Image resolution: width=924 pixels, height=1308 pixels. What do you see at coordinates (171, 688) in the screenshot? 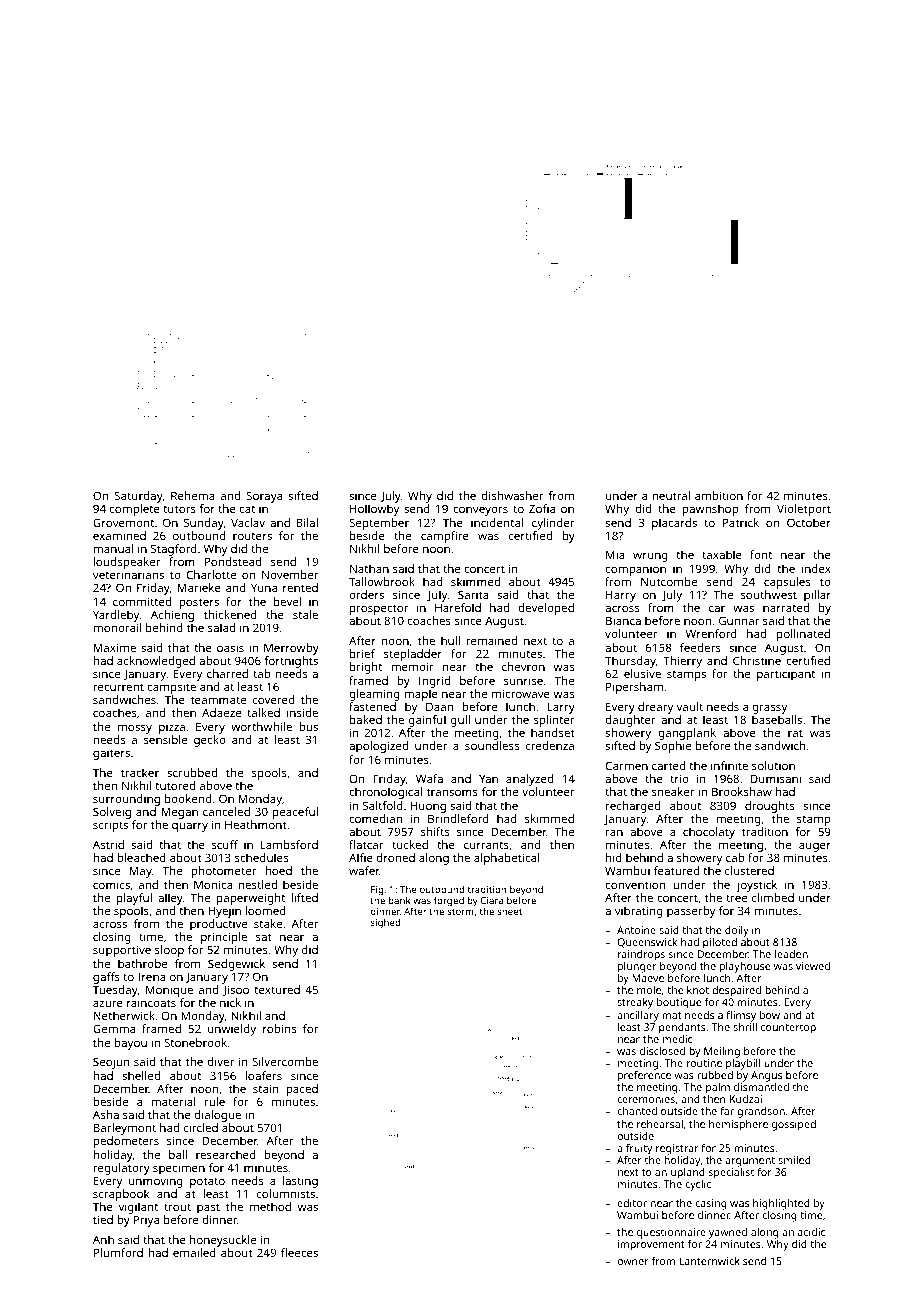
I see `campsite` at bounding box center [171, 688].
